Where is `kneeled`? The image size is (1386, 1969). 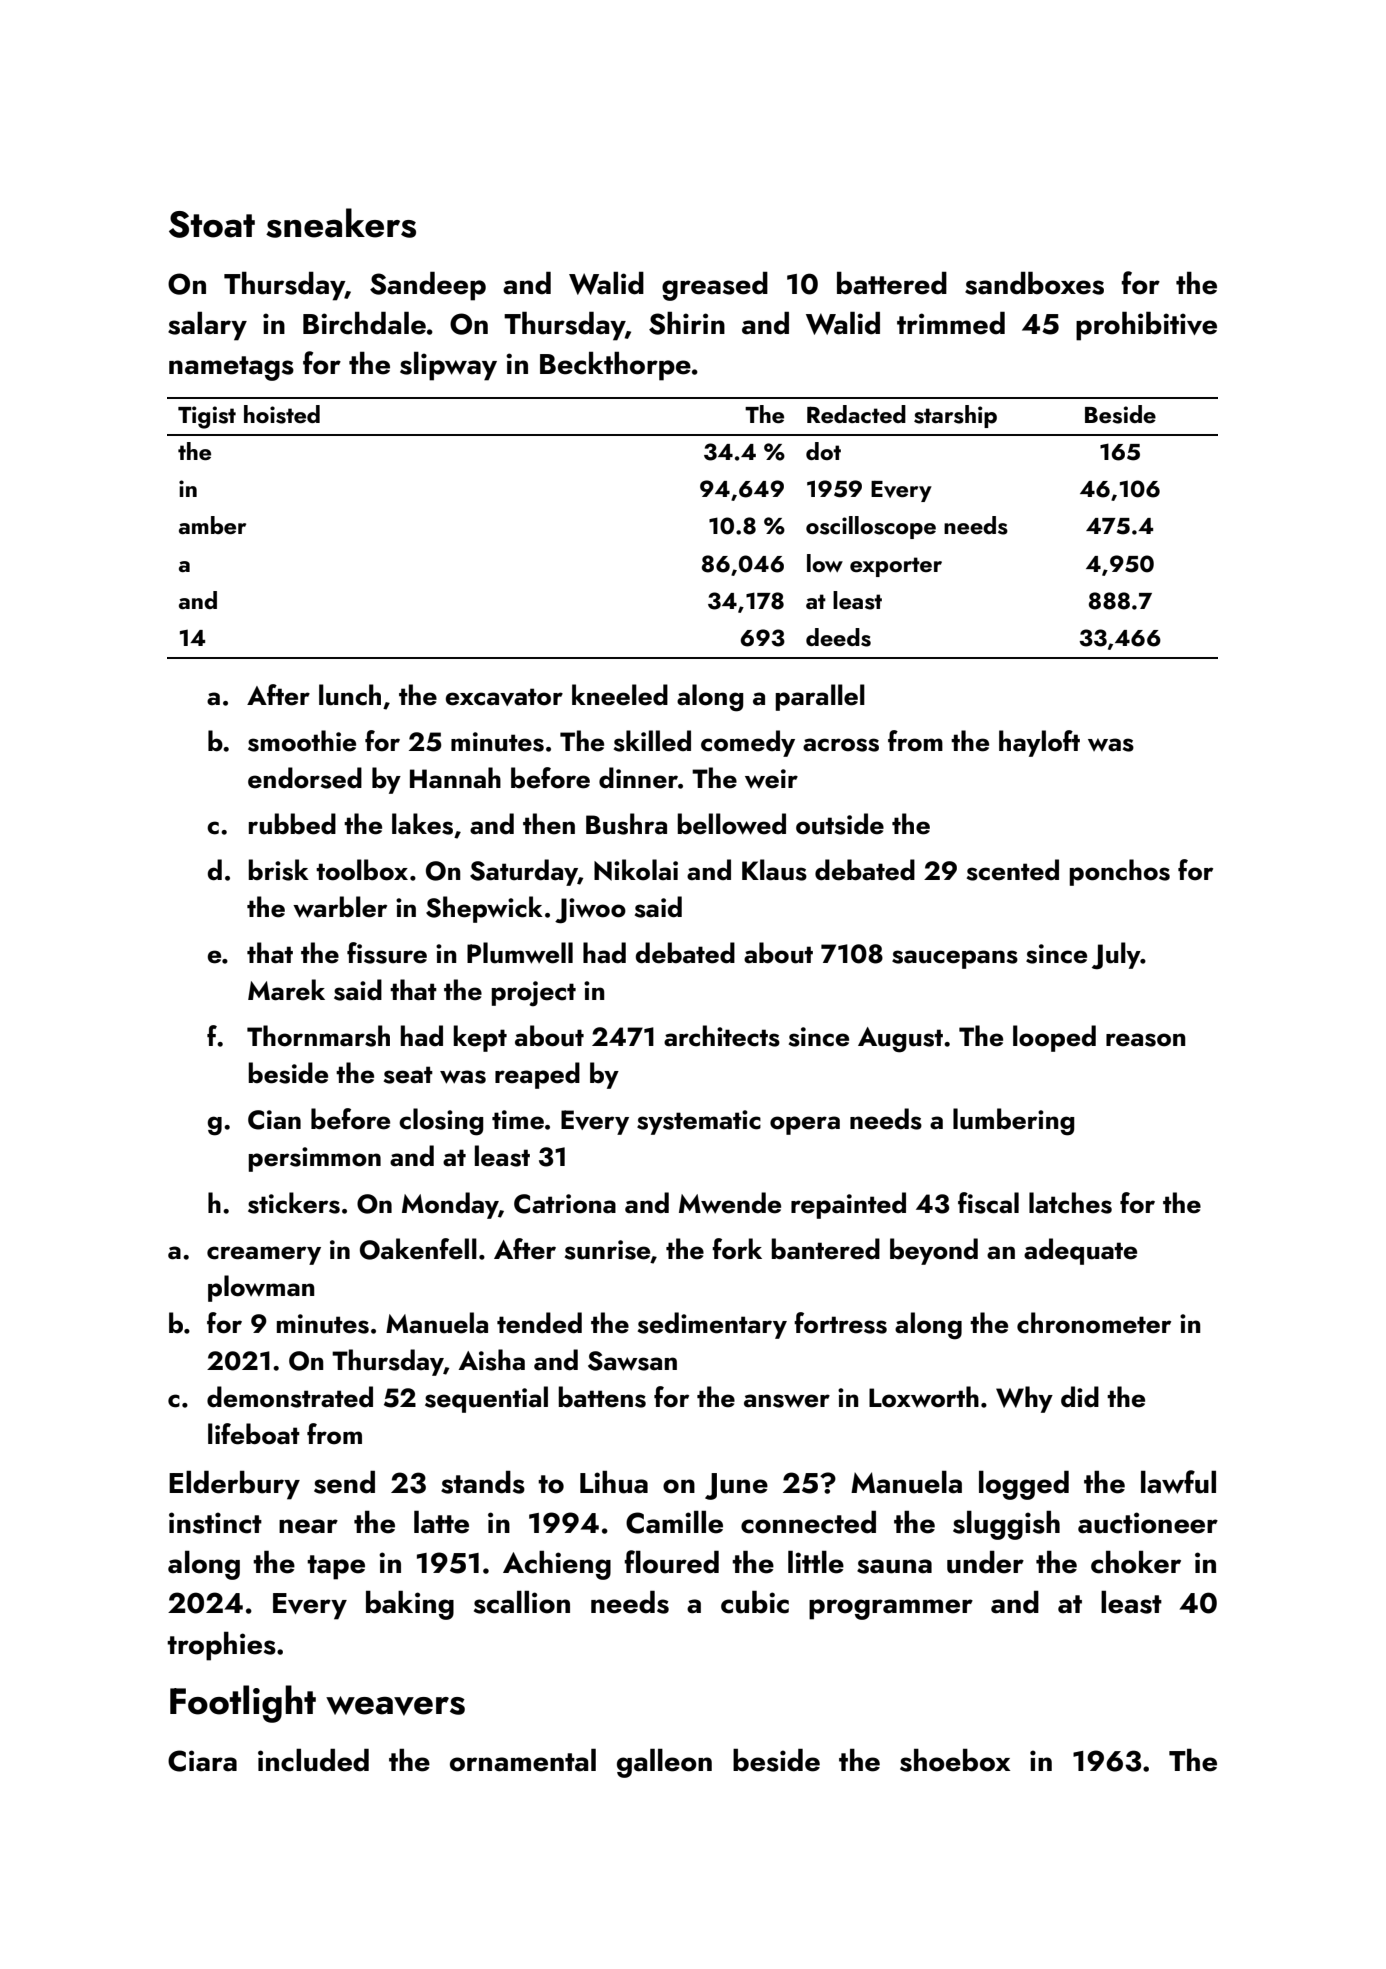 kneeled is located at coordinates (620, 695).
